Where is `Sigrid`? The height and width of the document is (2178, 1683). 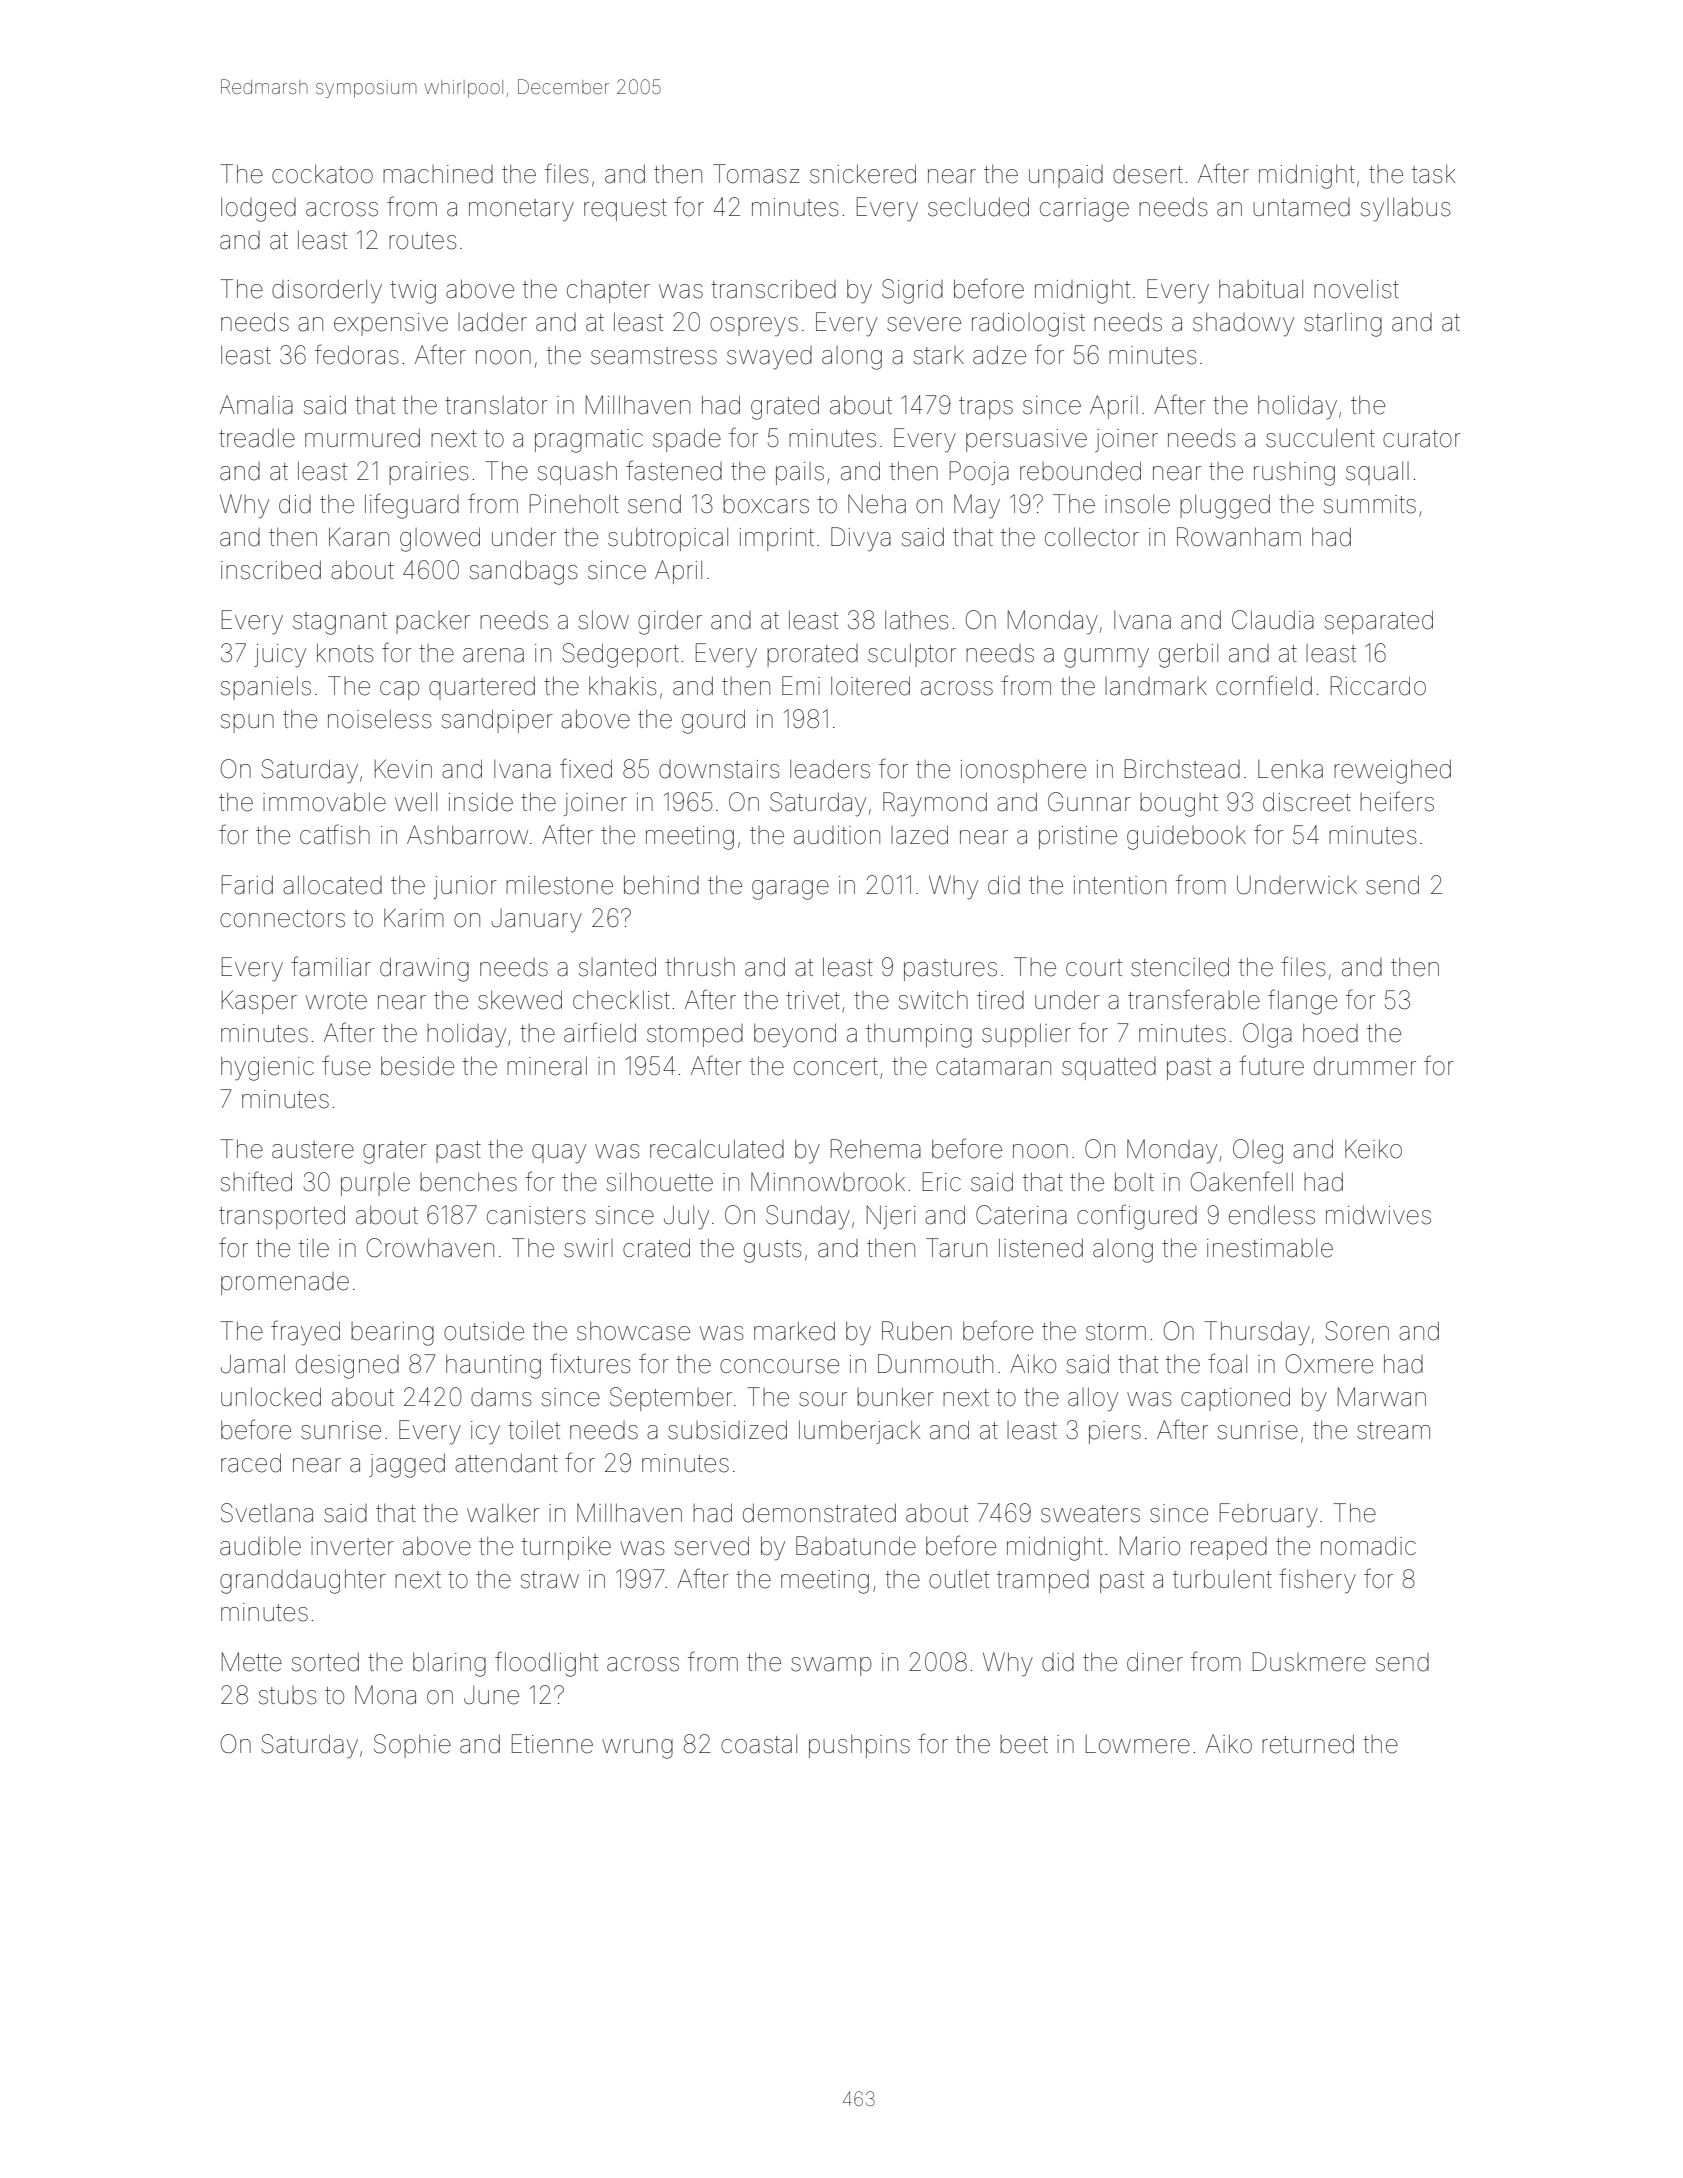
Sigrid is located at coordinates (912, 291).
